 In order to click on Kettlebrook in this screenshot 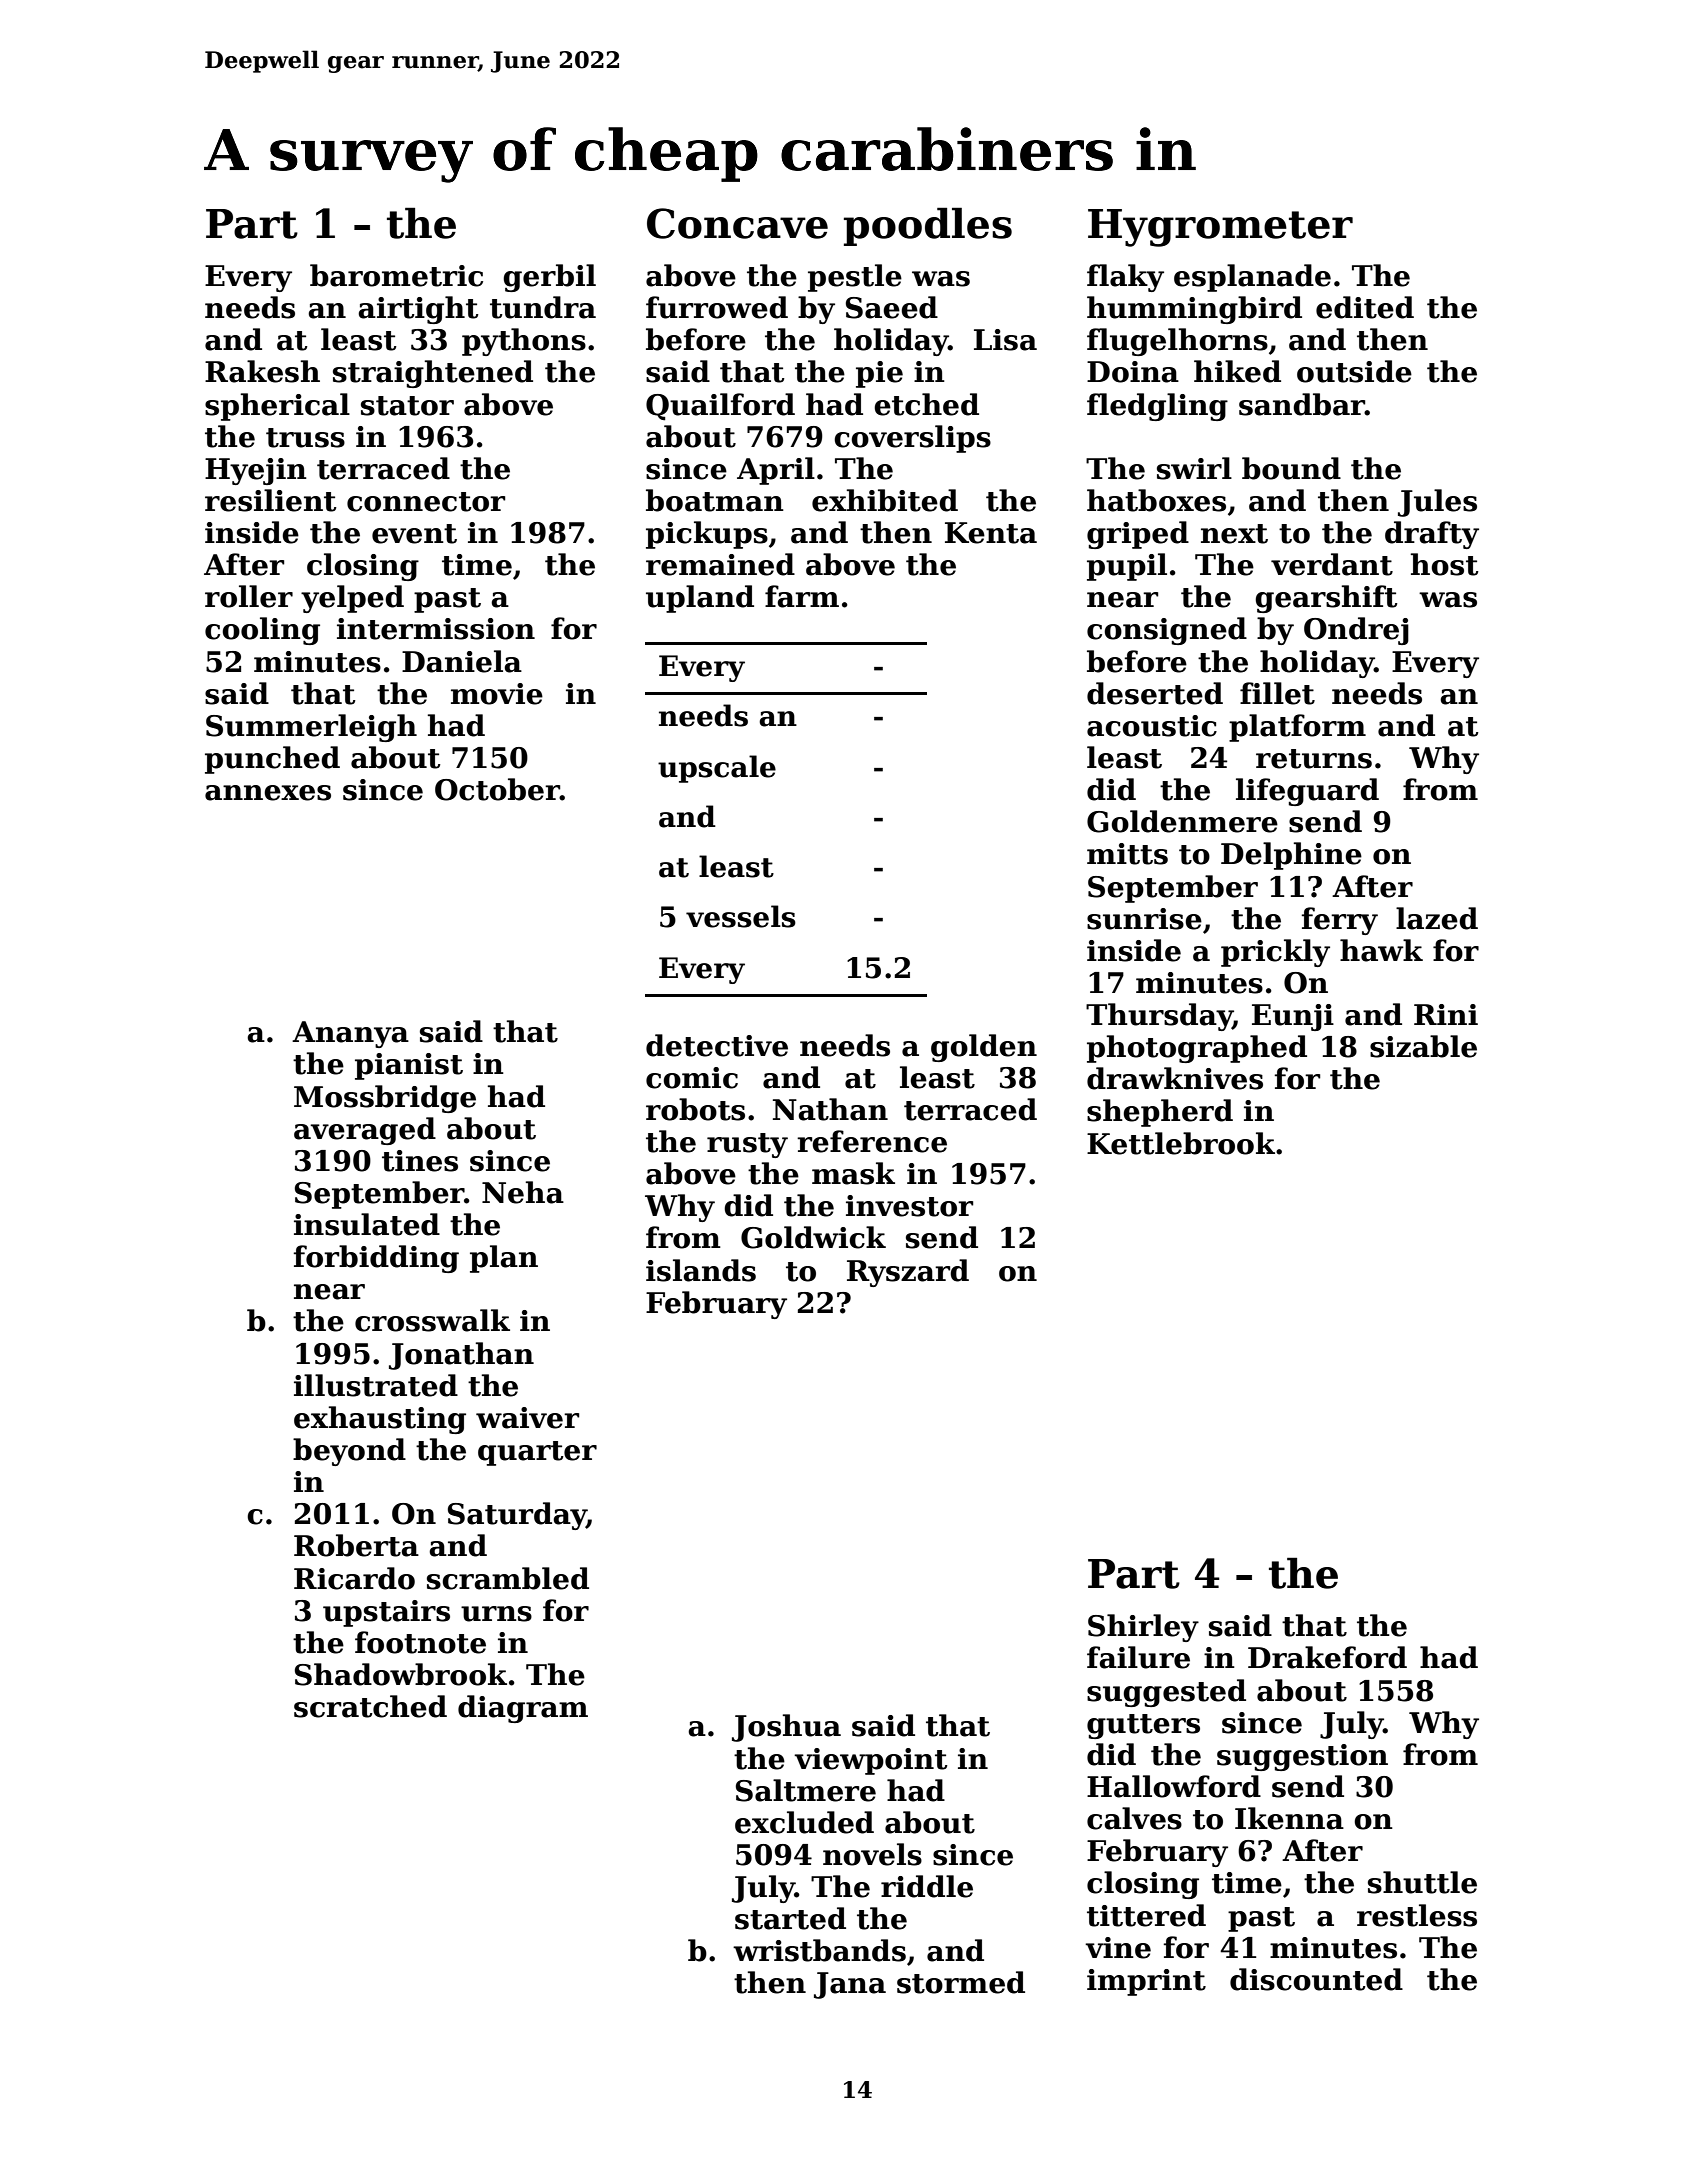, I will do `click(1181, 1143)`.
